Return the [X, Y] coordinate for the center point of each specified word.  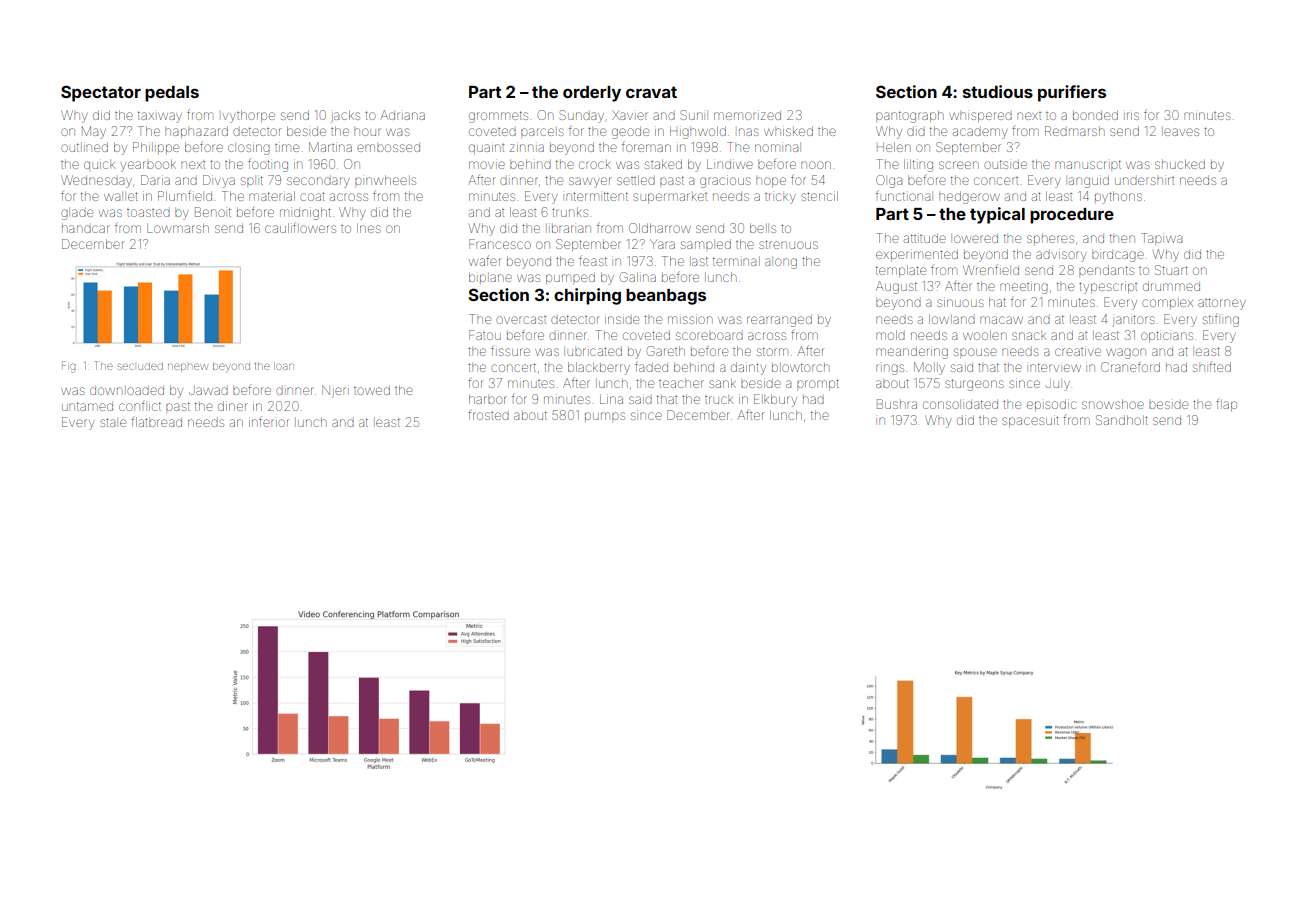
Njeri [334, 391]
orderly [592, 94]
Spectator [101, 93]
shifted [1212, 367]
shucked [1180, 164]
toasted [148, 213]
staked [663, 164]
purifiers [1072, 93]
